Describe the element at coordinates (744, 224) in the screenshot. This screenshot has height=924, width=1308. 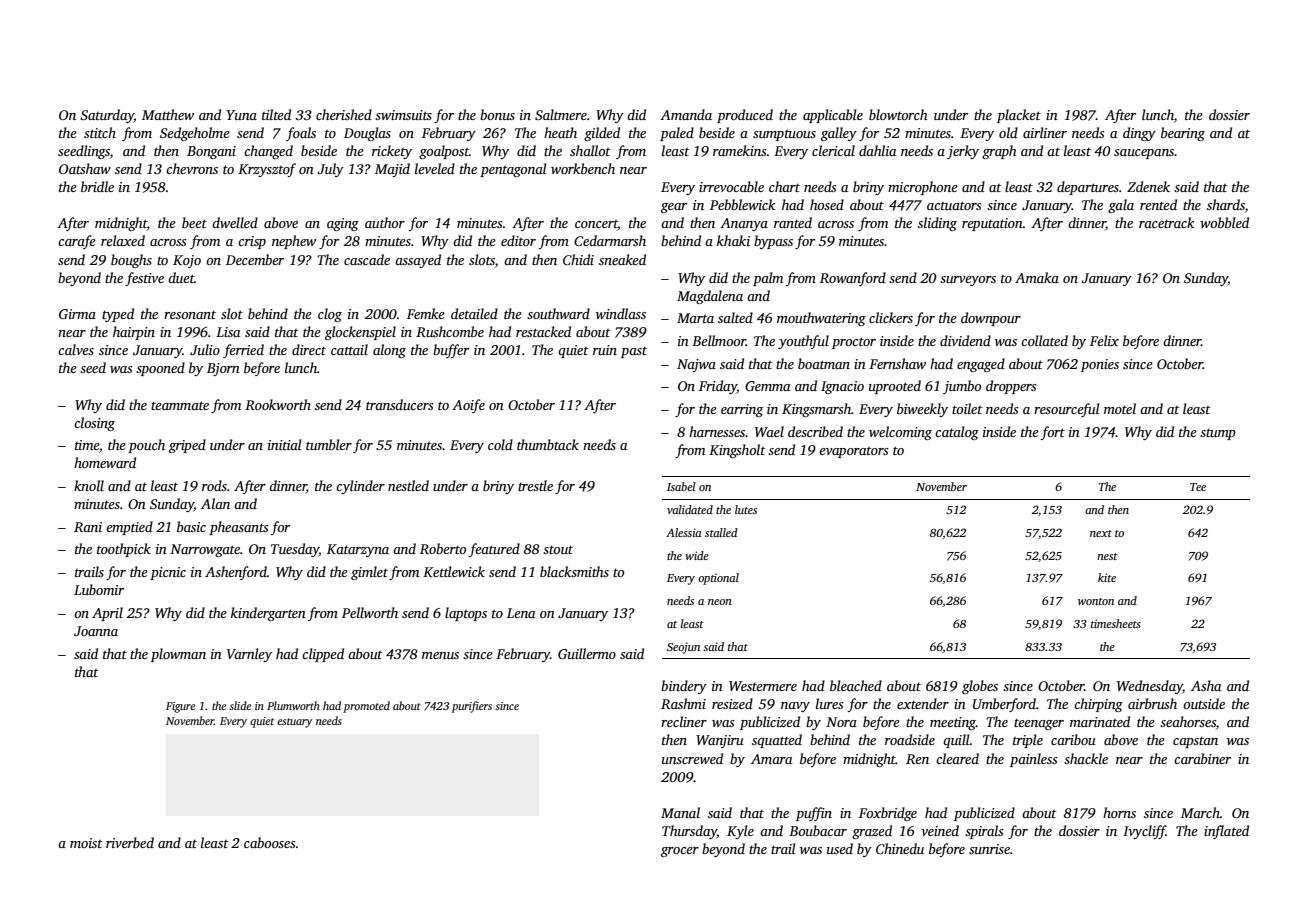
I see `Ananya` at that location.
